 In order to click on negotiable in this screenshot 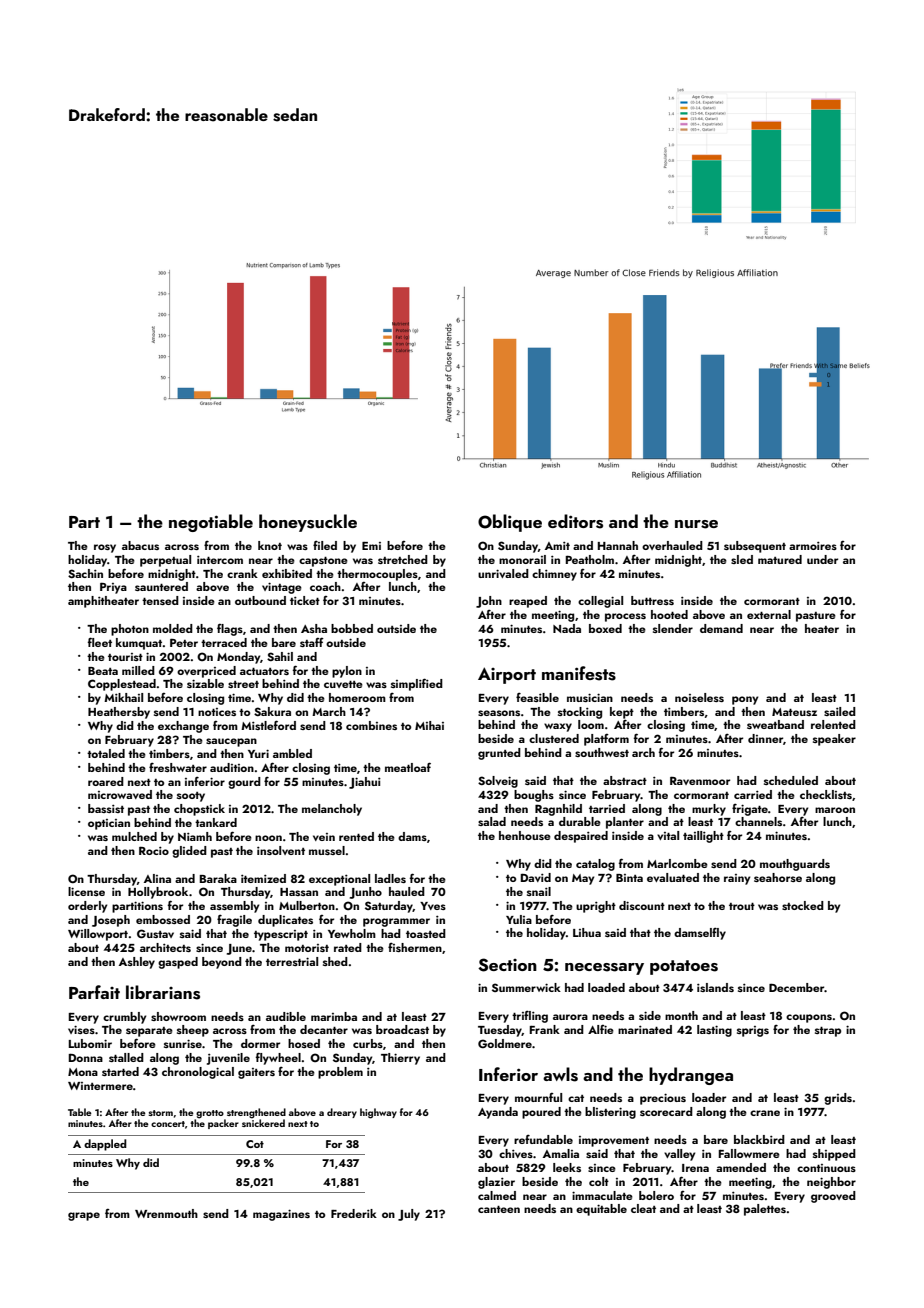, I will do `click(211, 523)`.
